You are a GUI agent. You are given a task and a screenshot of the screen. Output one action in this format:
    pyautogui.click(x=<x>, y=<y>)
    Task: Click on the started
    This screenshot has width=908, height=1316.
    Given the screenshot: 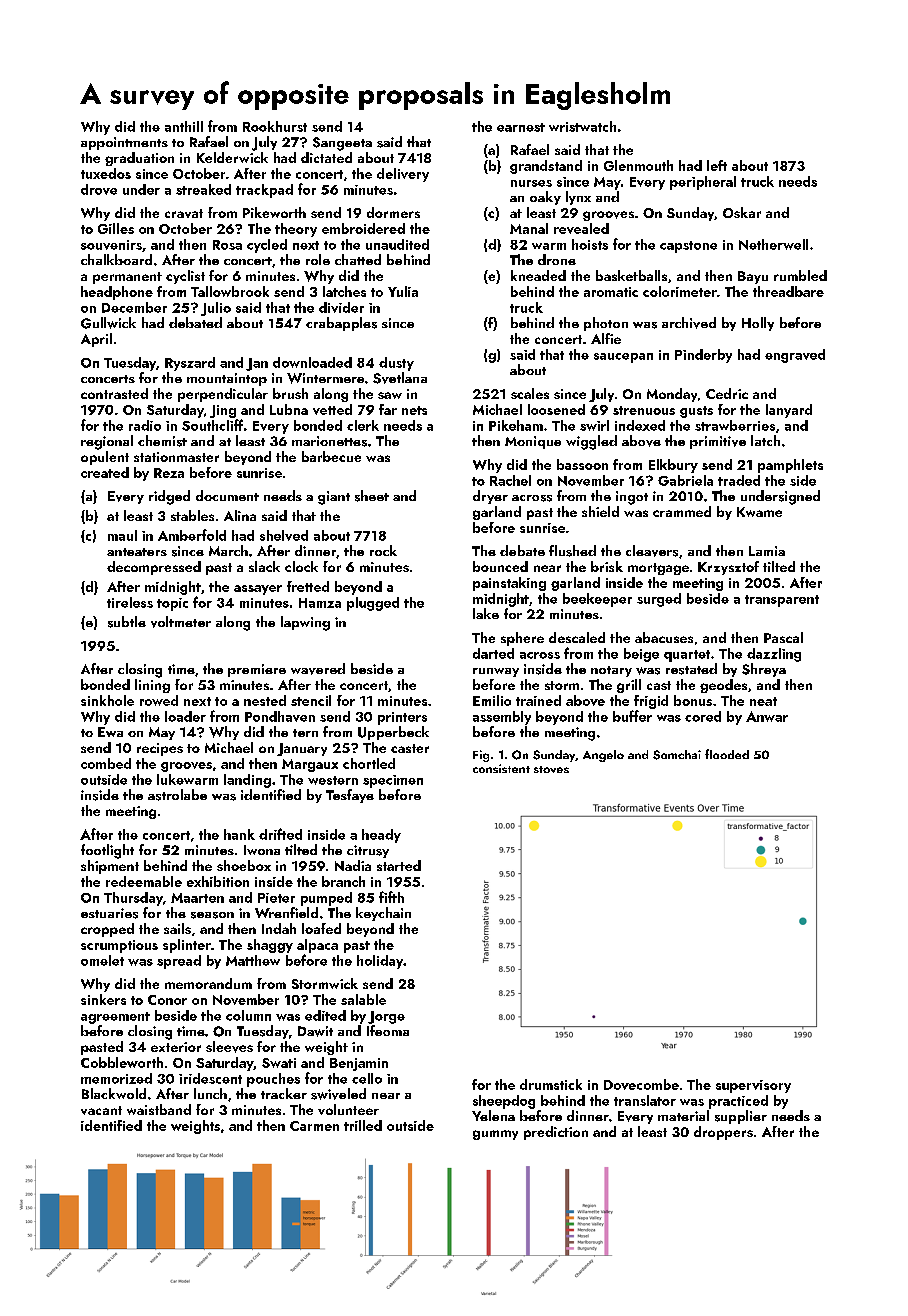 What is the action you would take?
    pyautogui.click(x=399, y=865)
